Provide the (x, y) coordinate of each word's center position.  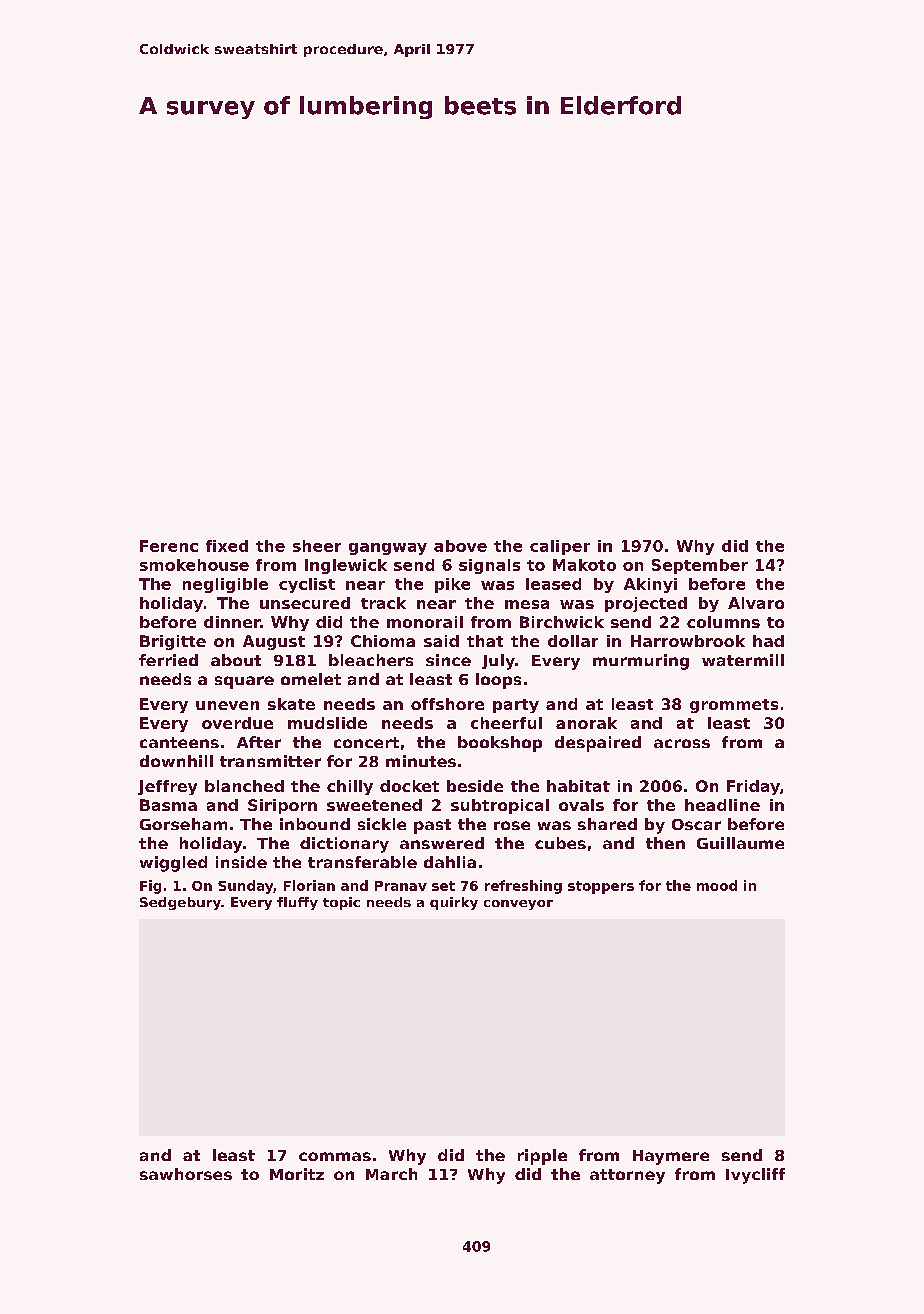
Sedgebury (180, 903)
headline (722, 805)
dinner (232, 622)
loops (498, 681)
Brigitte (173, 642)
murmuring (641, 662)
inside (241, 862)
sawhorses (186, 1174)
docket (409, 786)
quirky (454, 903)
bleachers (371, 660)
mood (717, 885)
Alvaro (756, 603)
